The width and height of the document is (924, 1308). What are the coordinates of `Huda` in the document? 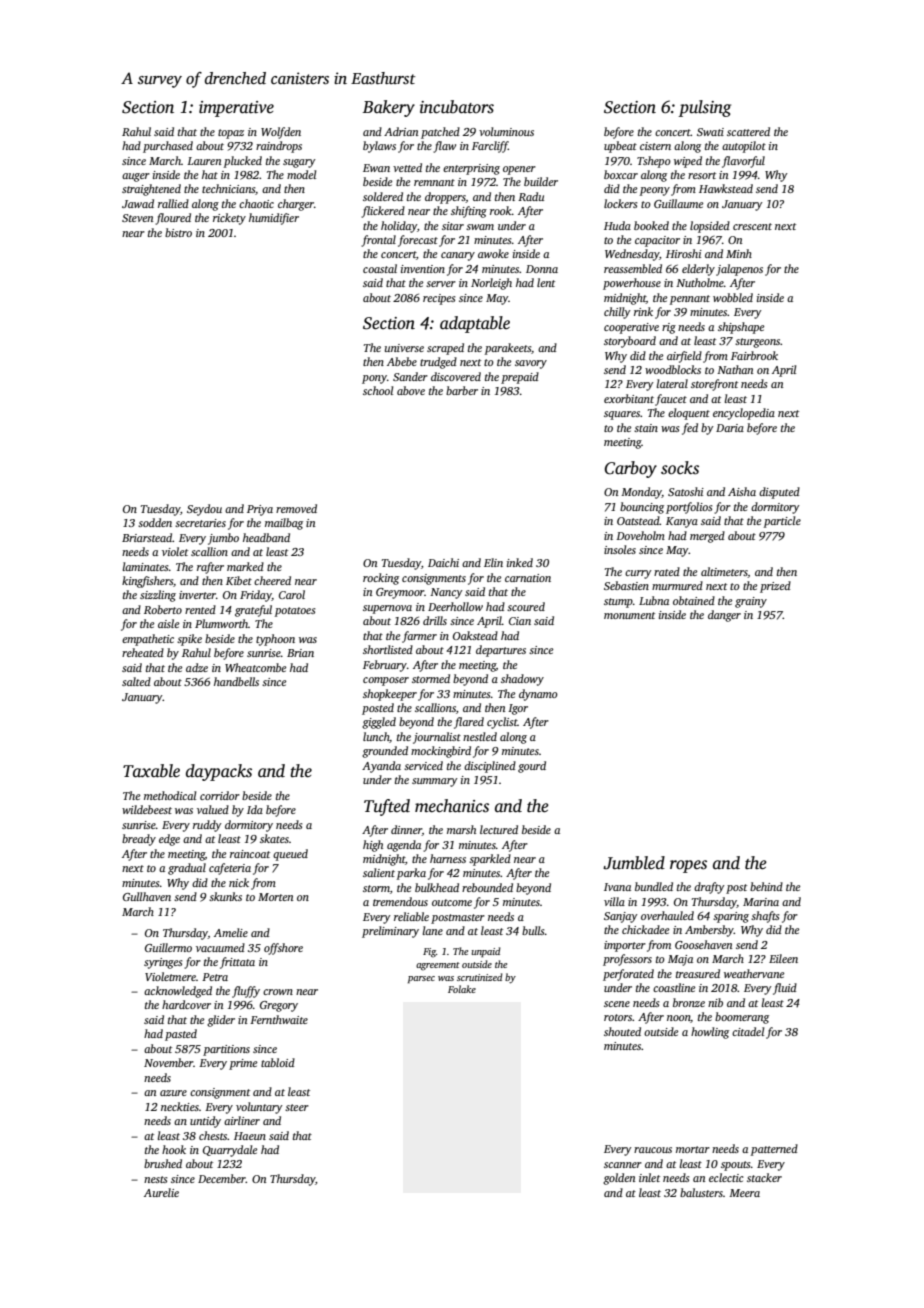 It's located at (617, 225).
